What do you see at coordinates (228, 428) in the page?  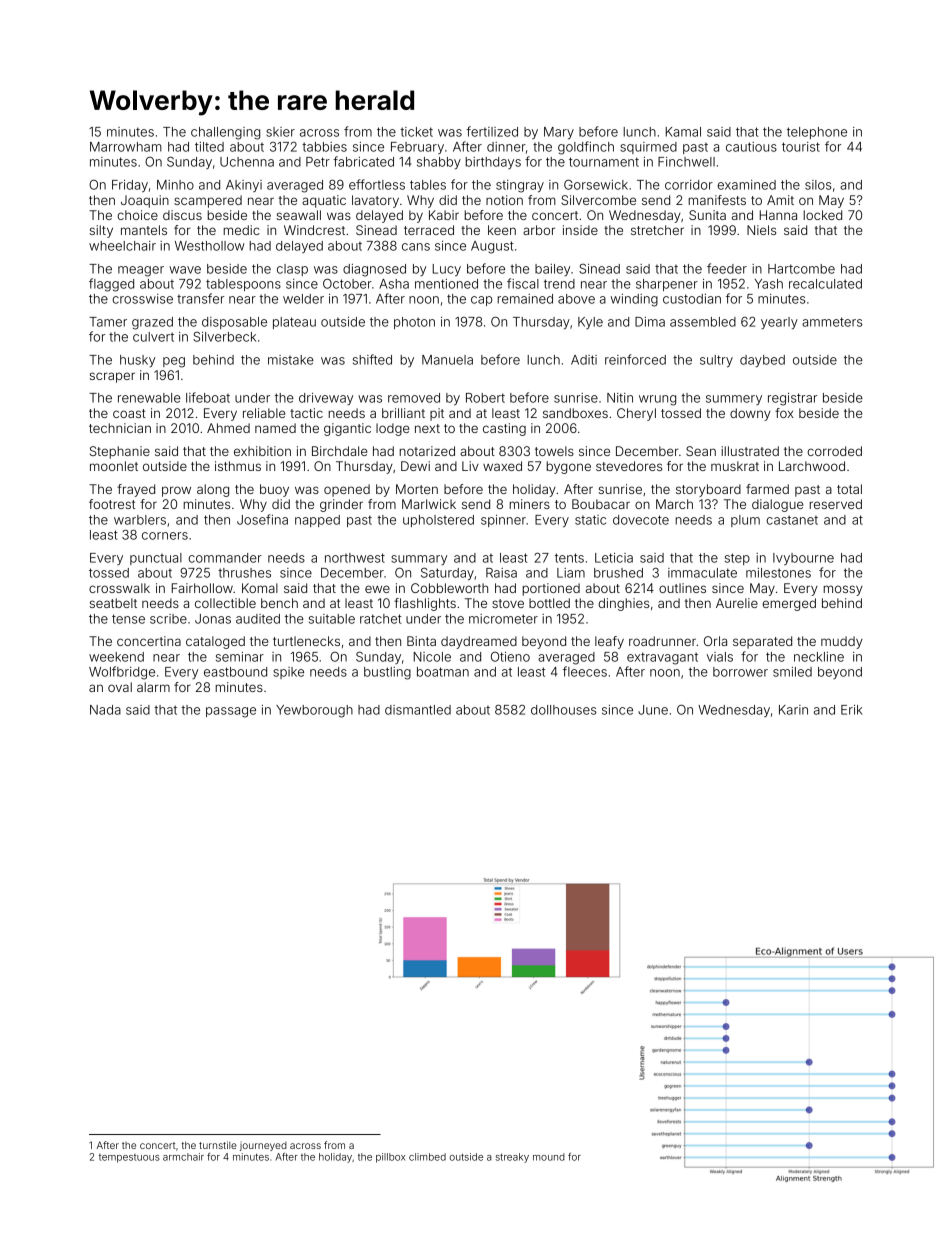 I see `Ahmed` at bounding box center [228, 428].
